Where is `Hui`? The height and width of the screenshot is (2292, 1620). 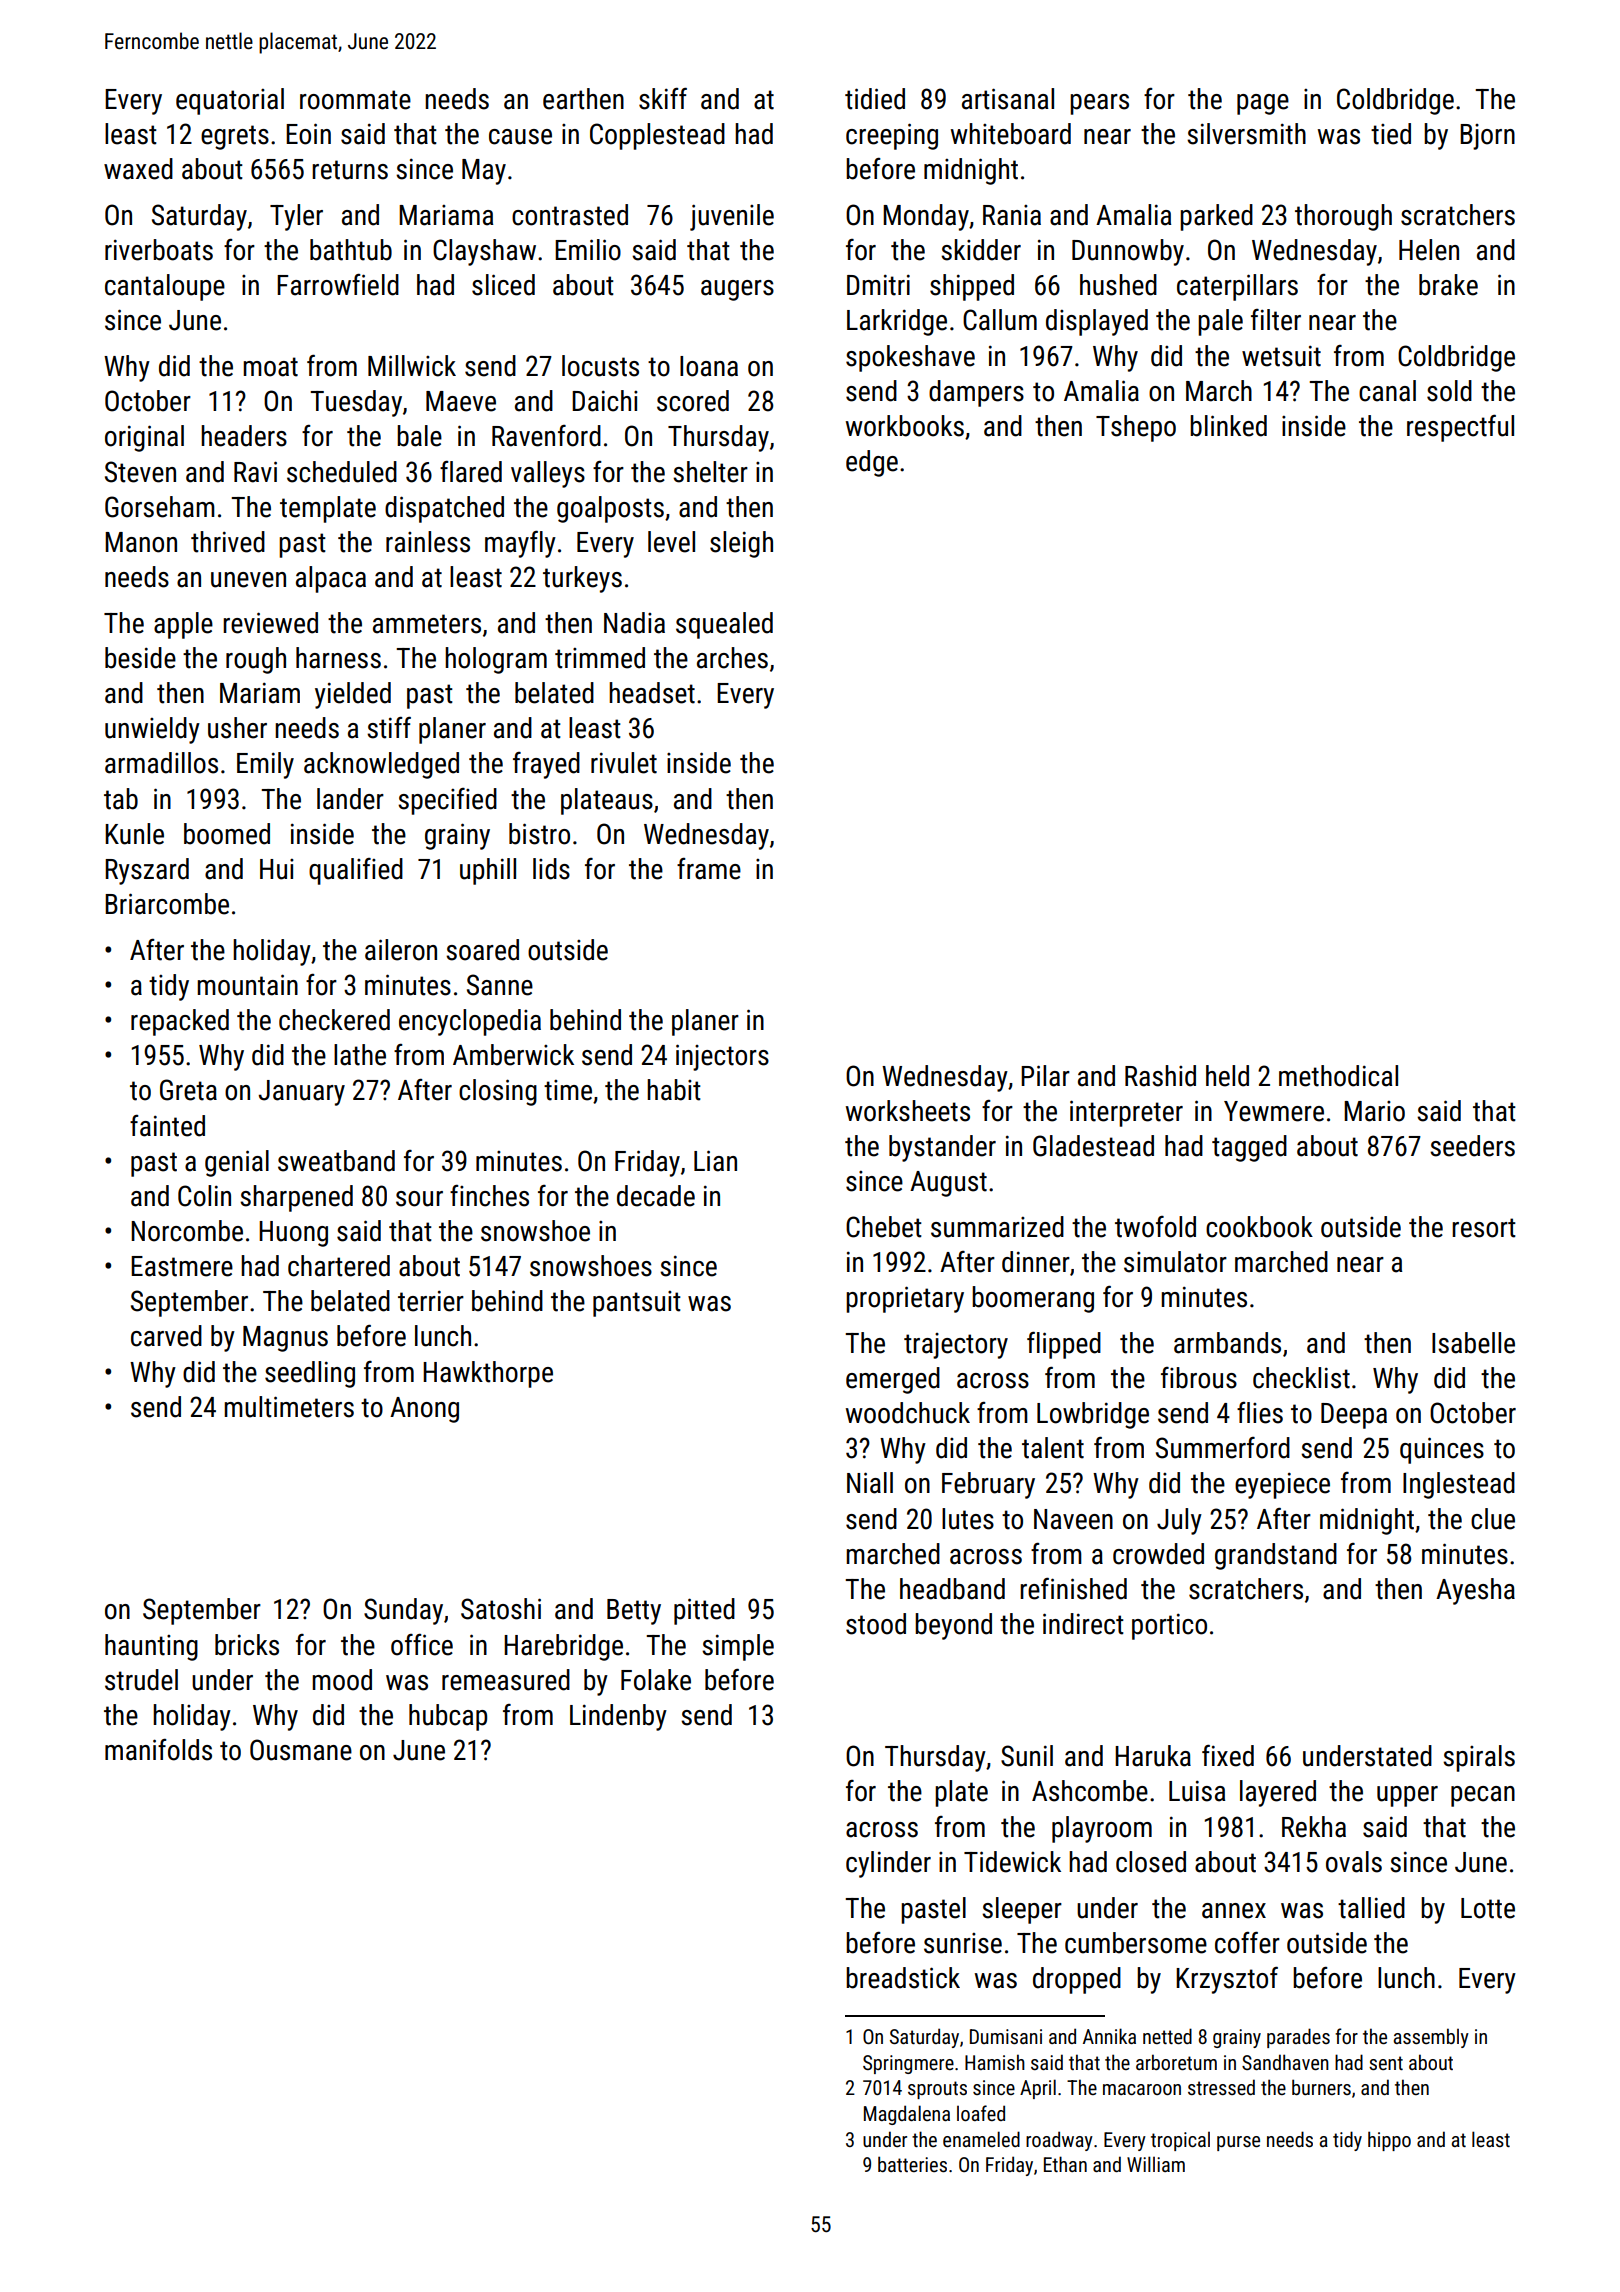
Hui is located at coordinates (277, 869).
